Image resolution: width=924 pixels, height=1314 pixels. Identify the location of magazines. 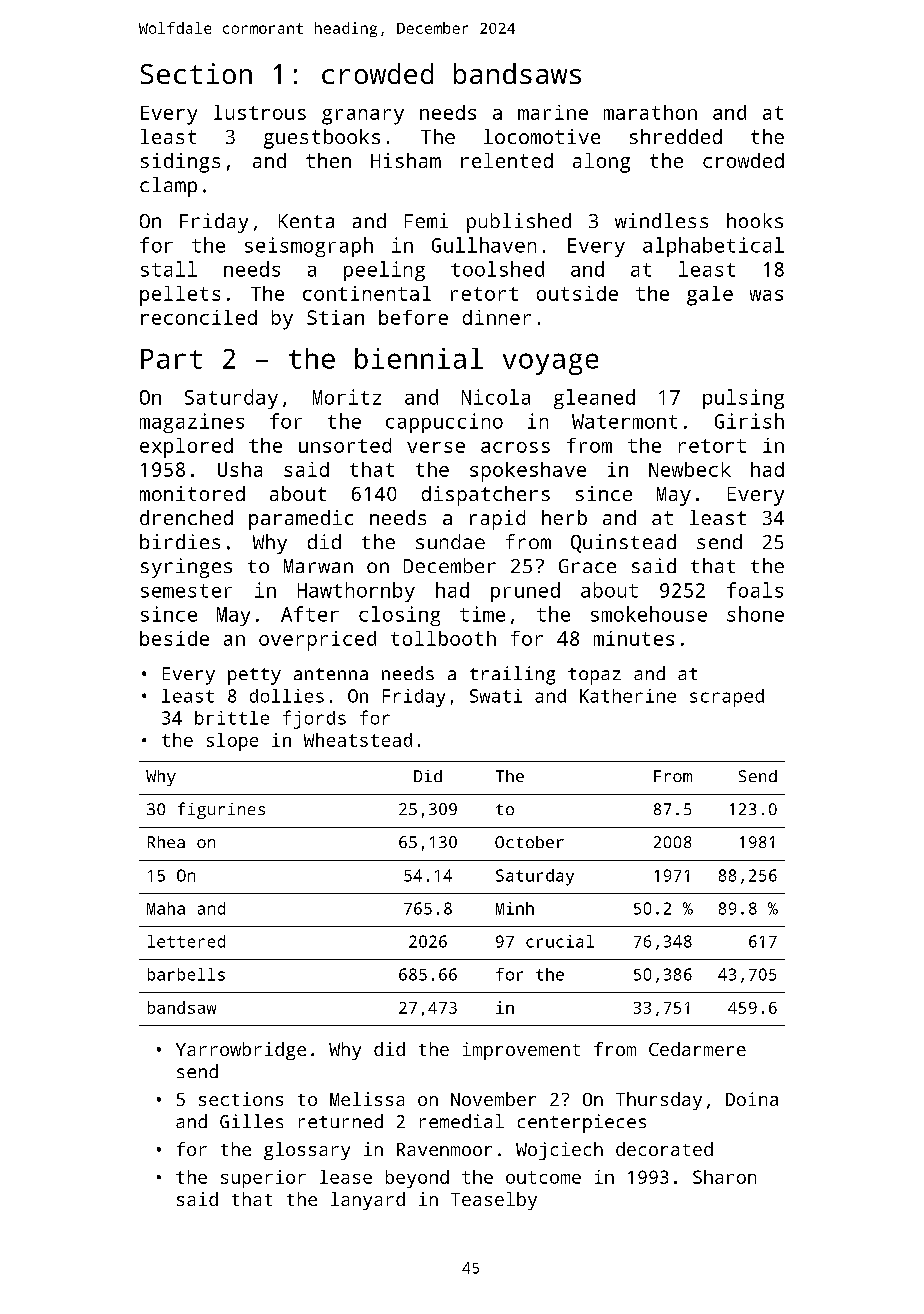
(192, 423).
